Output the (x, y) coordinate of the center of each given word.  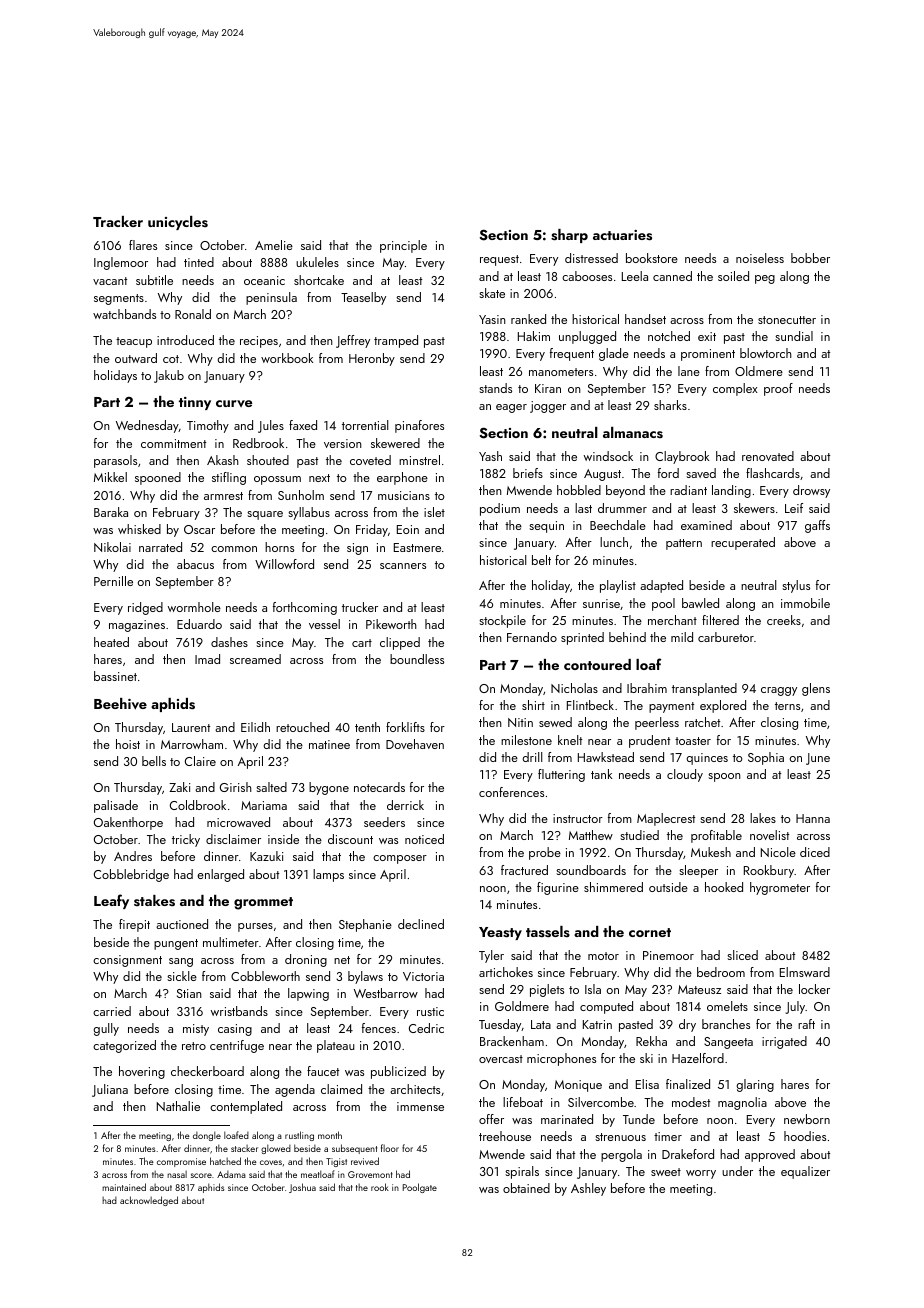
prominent (708, 355)
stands (495, 388)
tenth (367, 727)
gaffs (817, 526)
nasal (177, 1174)
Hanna (813, 818)
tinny (195, 403)
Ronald (193, 314)
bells (154, 761)
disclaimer (233, 839)
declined (421, 924)
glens (816, 689)
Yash (490, 456)
